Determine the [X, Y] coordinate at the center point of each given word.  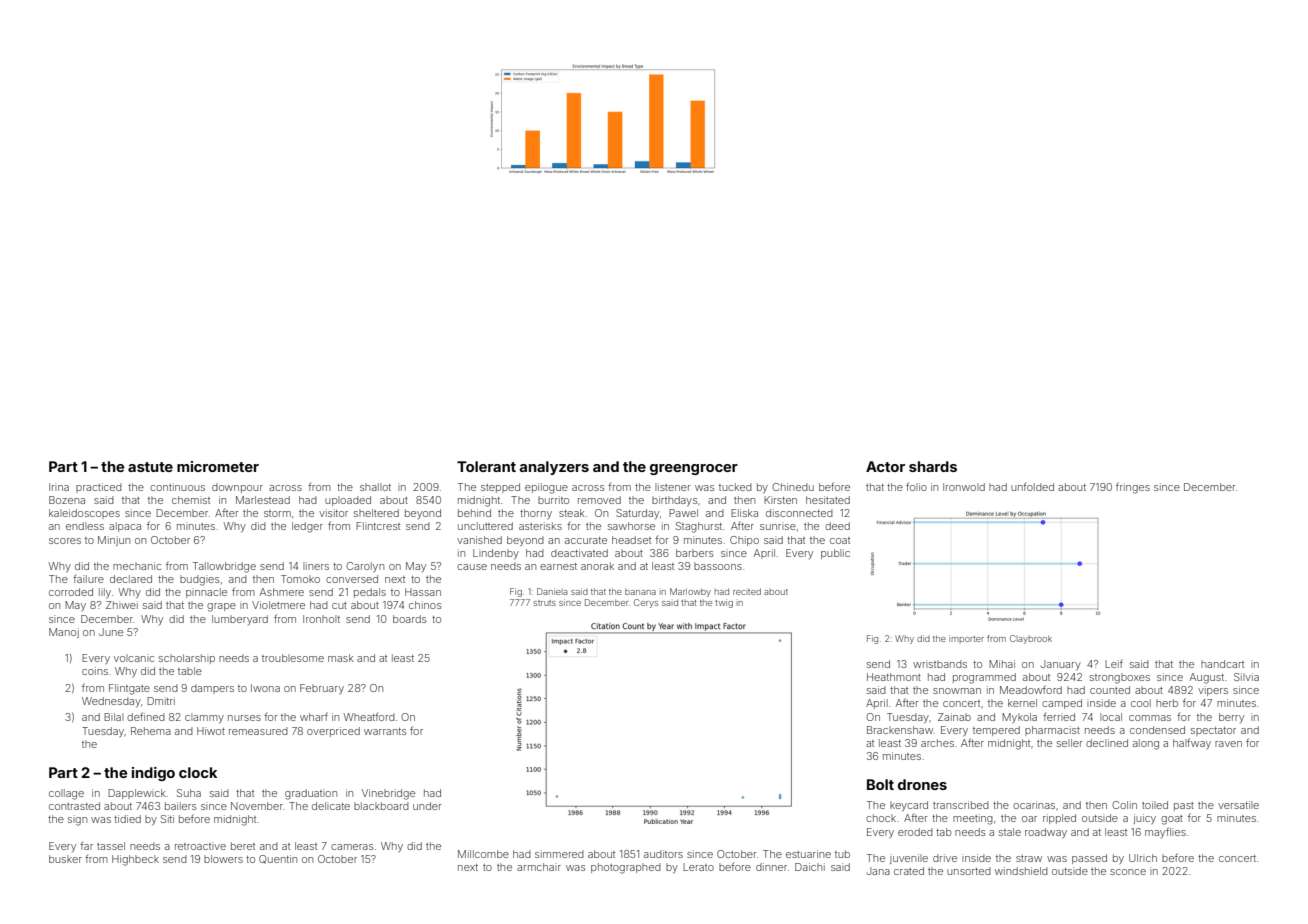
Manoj [64, 633]
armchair [539, 867]
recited [747, 591]
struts [545, 603]
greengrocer [694, 469]
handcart [1222, 664]
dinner [771, 867]
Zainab [954, 717]
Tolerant [486, 466]
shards [933, 466]
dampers [212, 689]
